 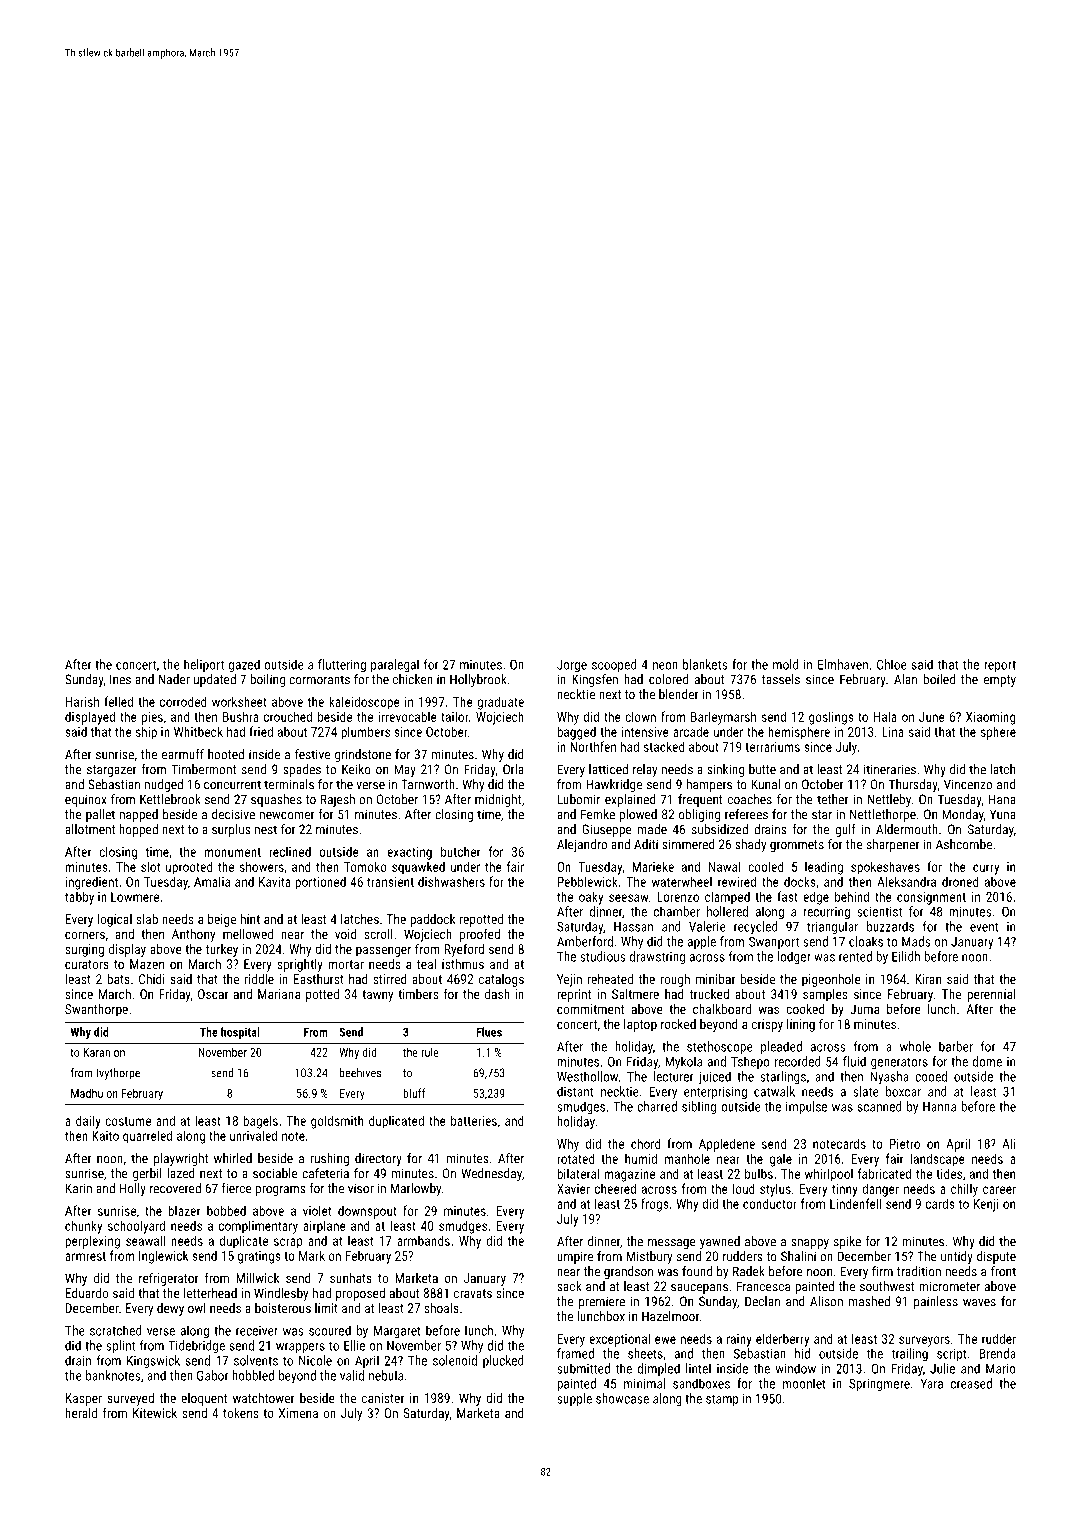 I want to click on herald, so click(x=81, y=1413).
